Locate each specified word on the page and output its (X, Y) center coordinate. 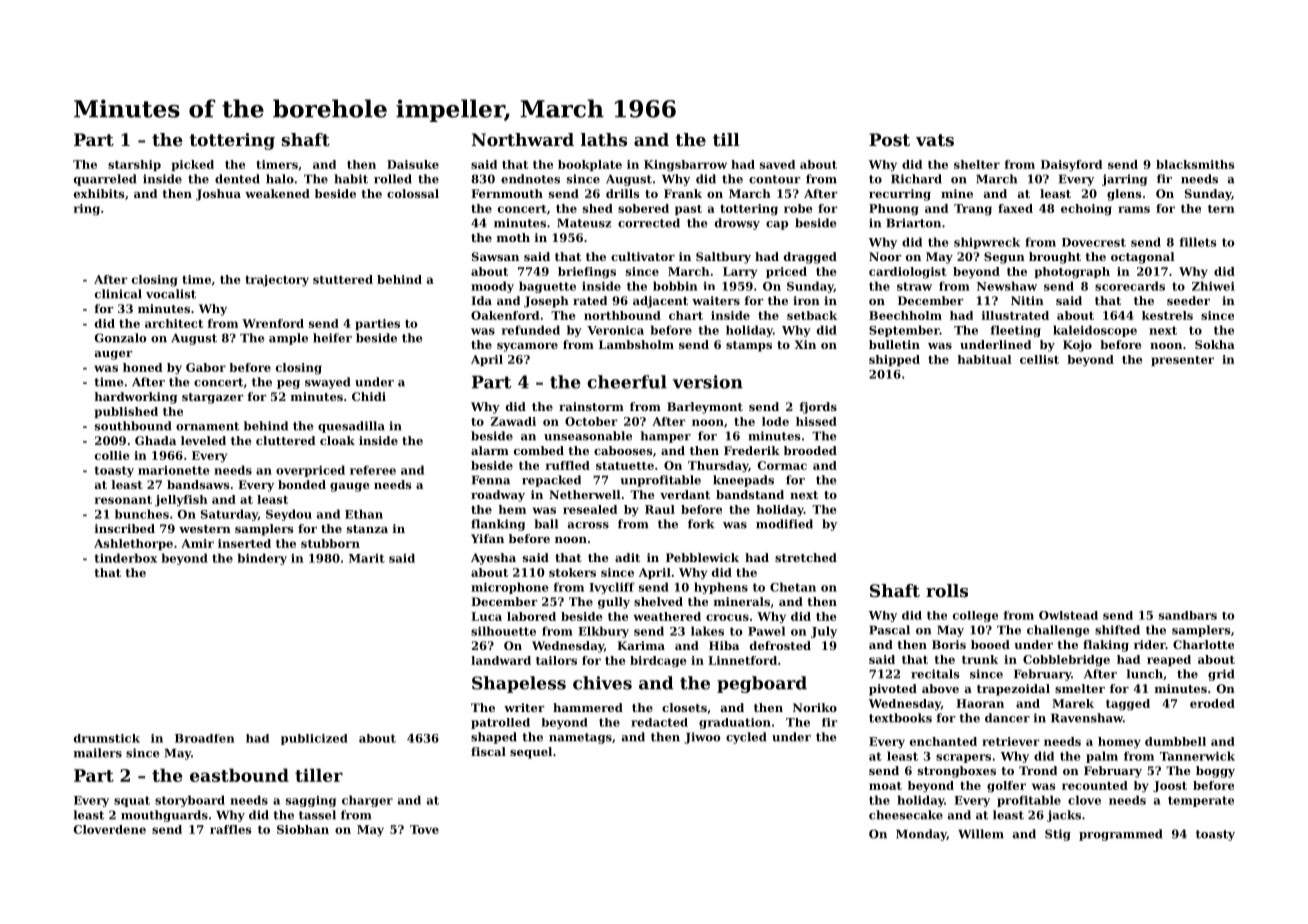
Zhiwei (1213, 286)
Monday (921, 835)
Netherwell (585, 494)
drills (623, 193)
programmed (1121, 835)
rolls (947, 590)
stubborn (330, 543)
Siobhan (303, 829)
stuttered (343, 279)
